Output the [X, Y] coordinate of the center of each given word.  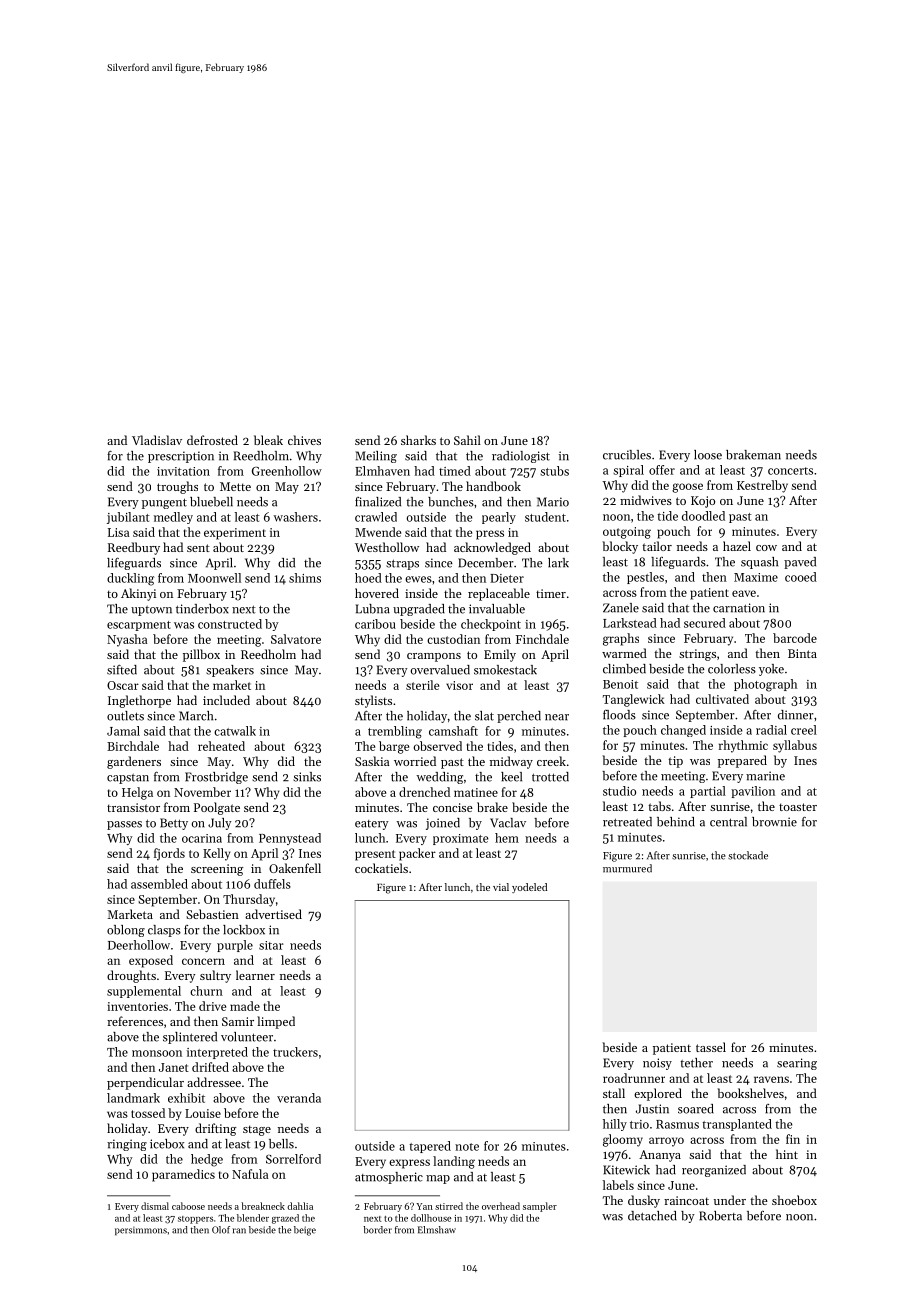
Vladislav [157, 440]
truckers [295, 1052]
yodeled [529, 888]
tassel [711, 1047]
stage [257, 1130]
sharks [418, 440]
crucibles [627, 455]
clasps [164, 931]
